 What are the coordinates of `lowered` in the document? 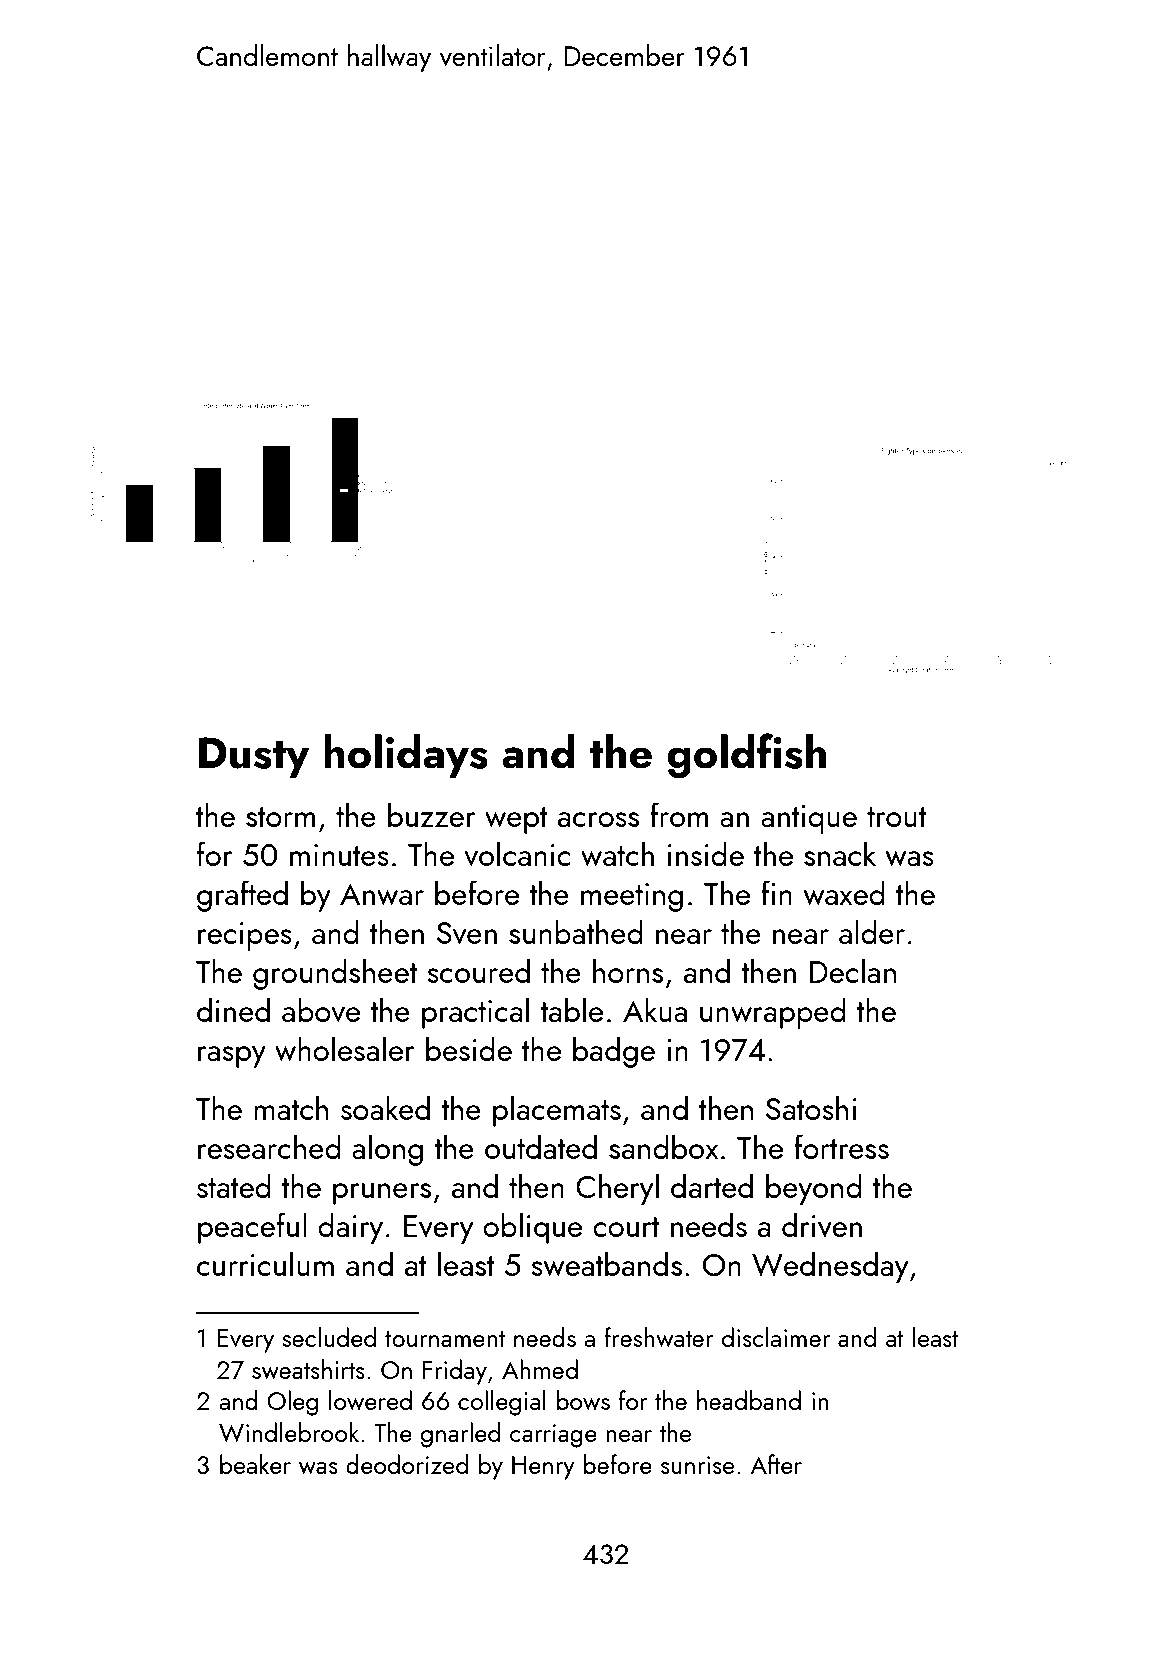 It's located at (370, 1400).
